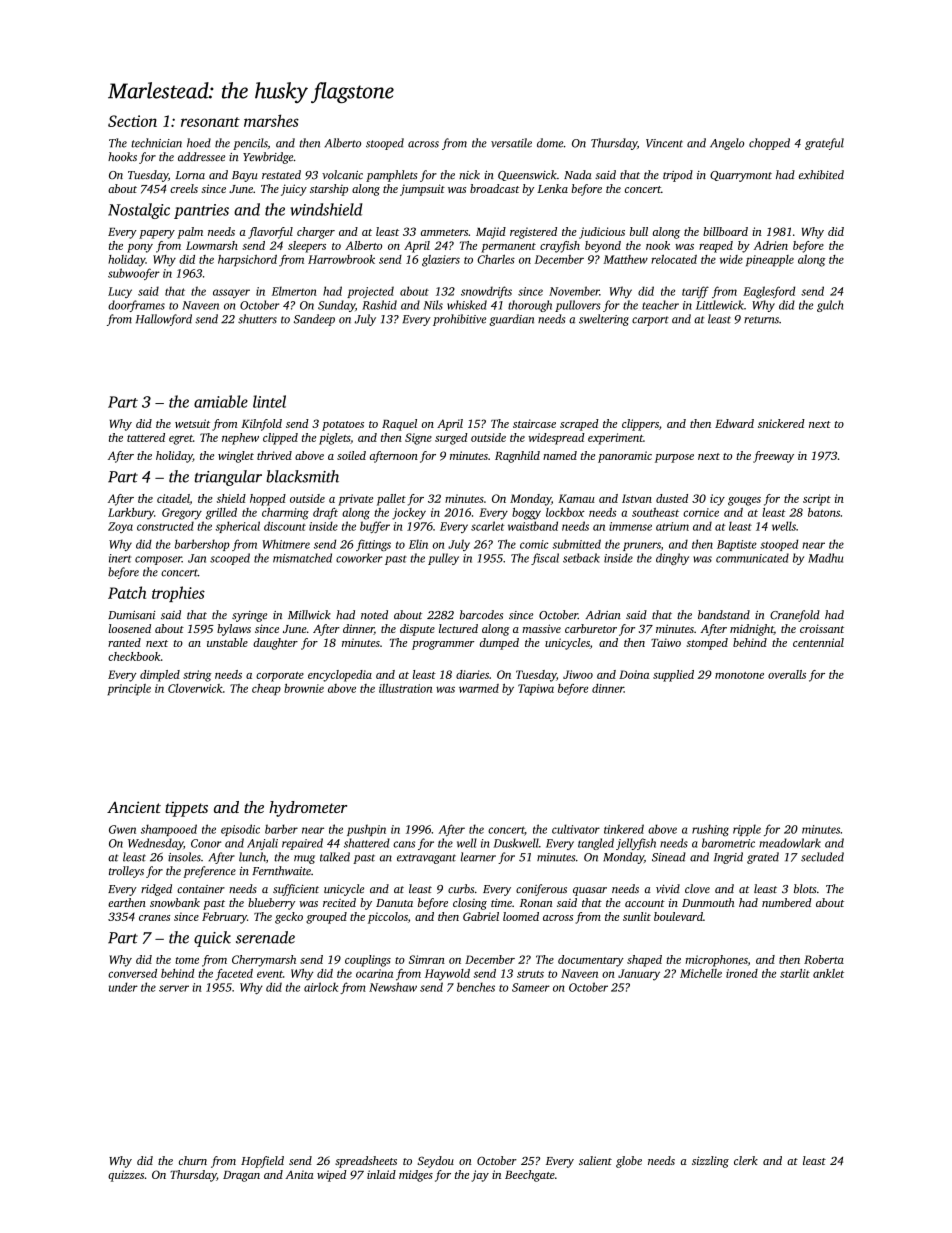 The height and width of the image is (1233, 952). What do you see at coordinates (728, 858) in the image?
I see `Ingrid` at bounding box center [728, 858].
